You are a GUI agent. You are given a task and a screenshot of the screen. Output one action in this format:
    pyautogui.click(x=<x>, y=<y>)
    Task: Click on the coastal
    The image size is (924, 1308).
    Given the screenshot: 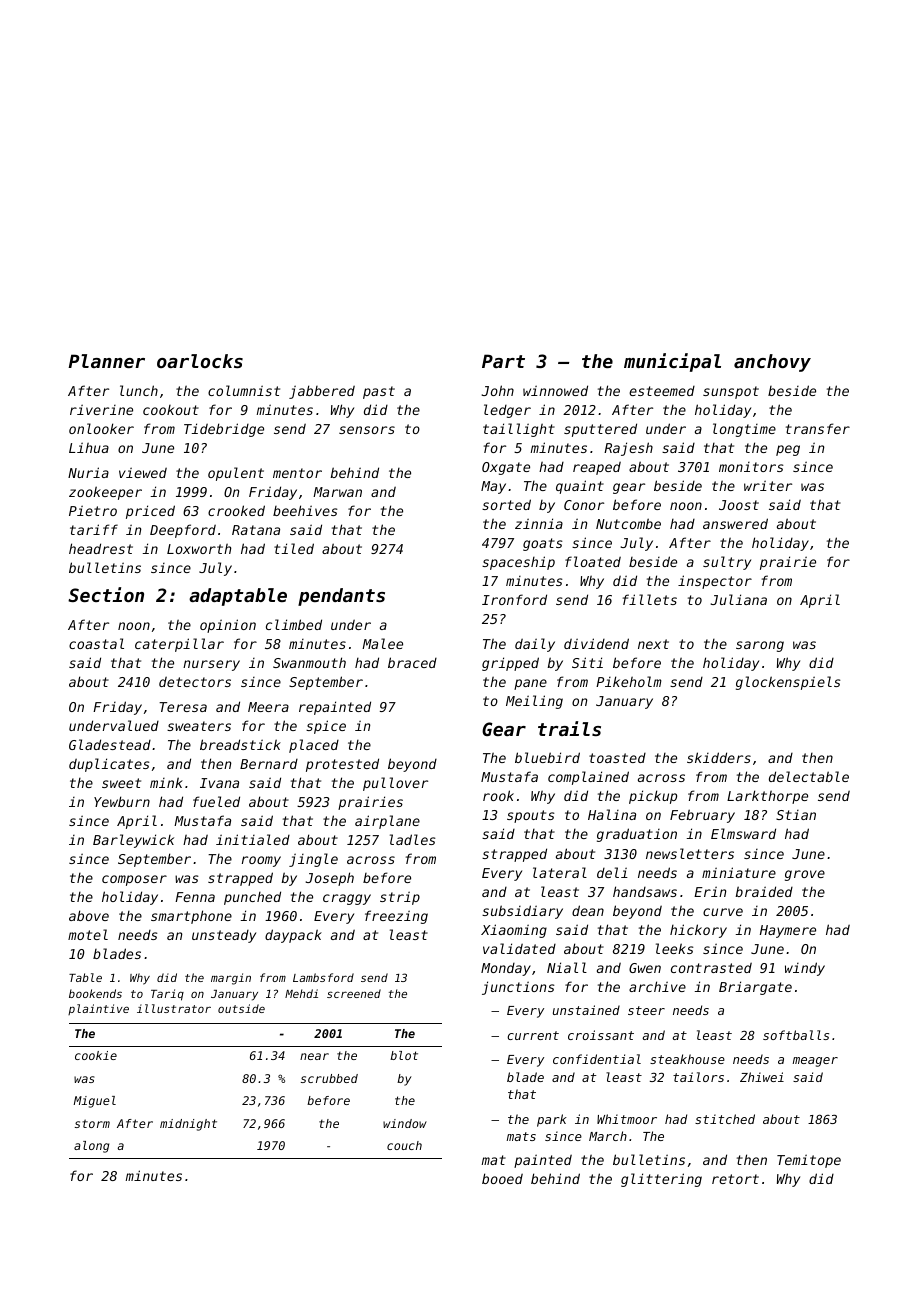 What is the action you would take?
    pyautogui.click(x=96, y=643)
